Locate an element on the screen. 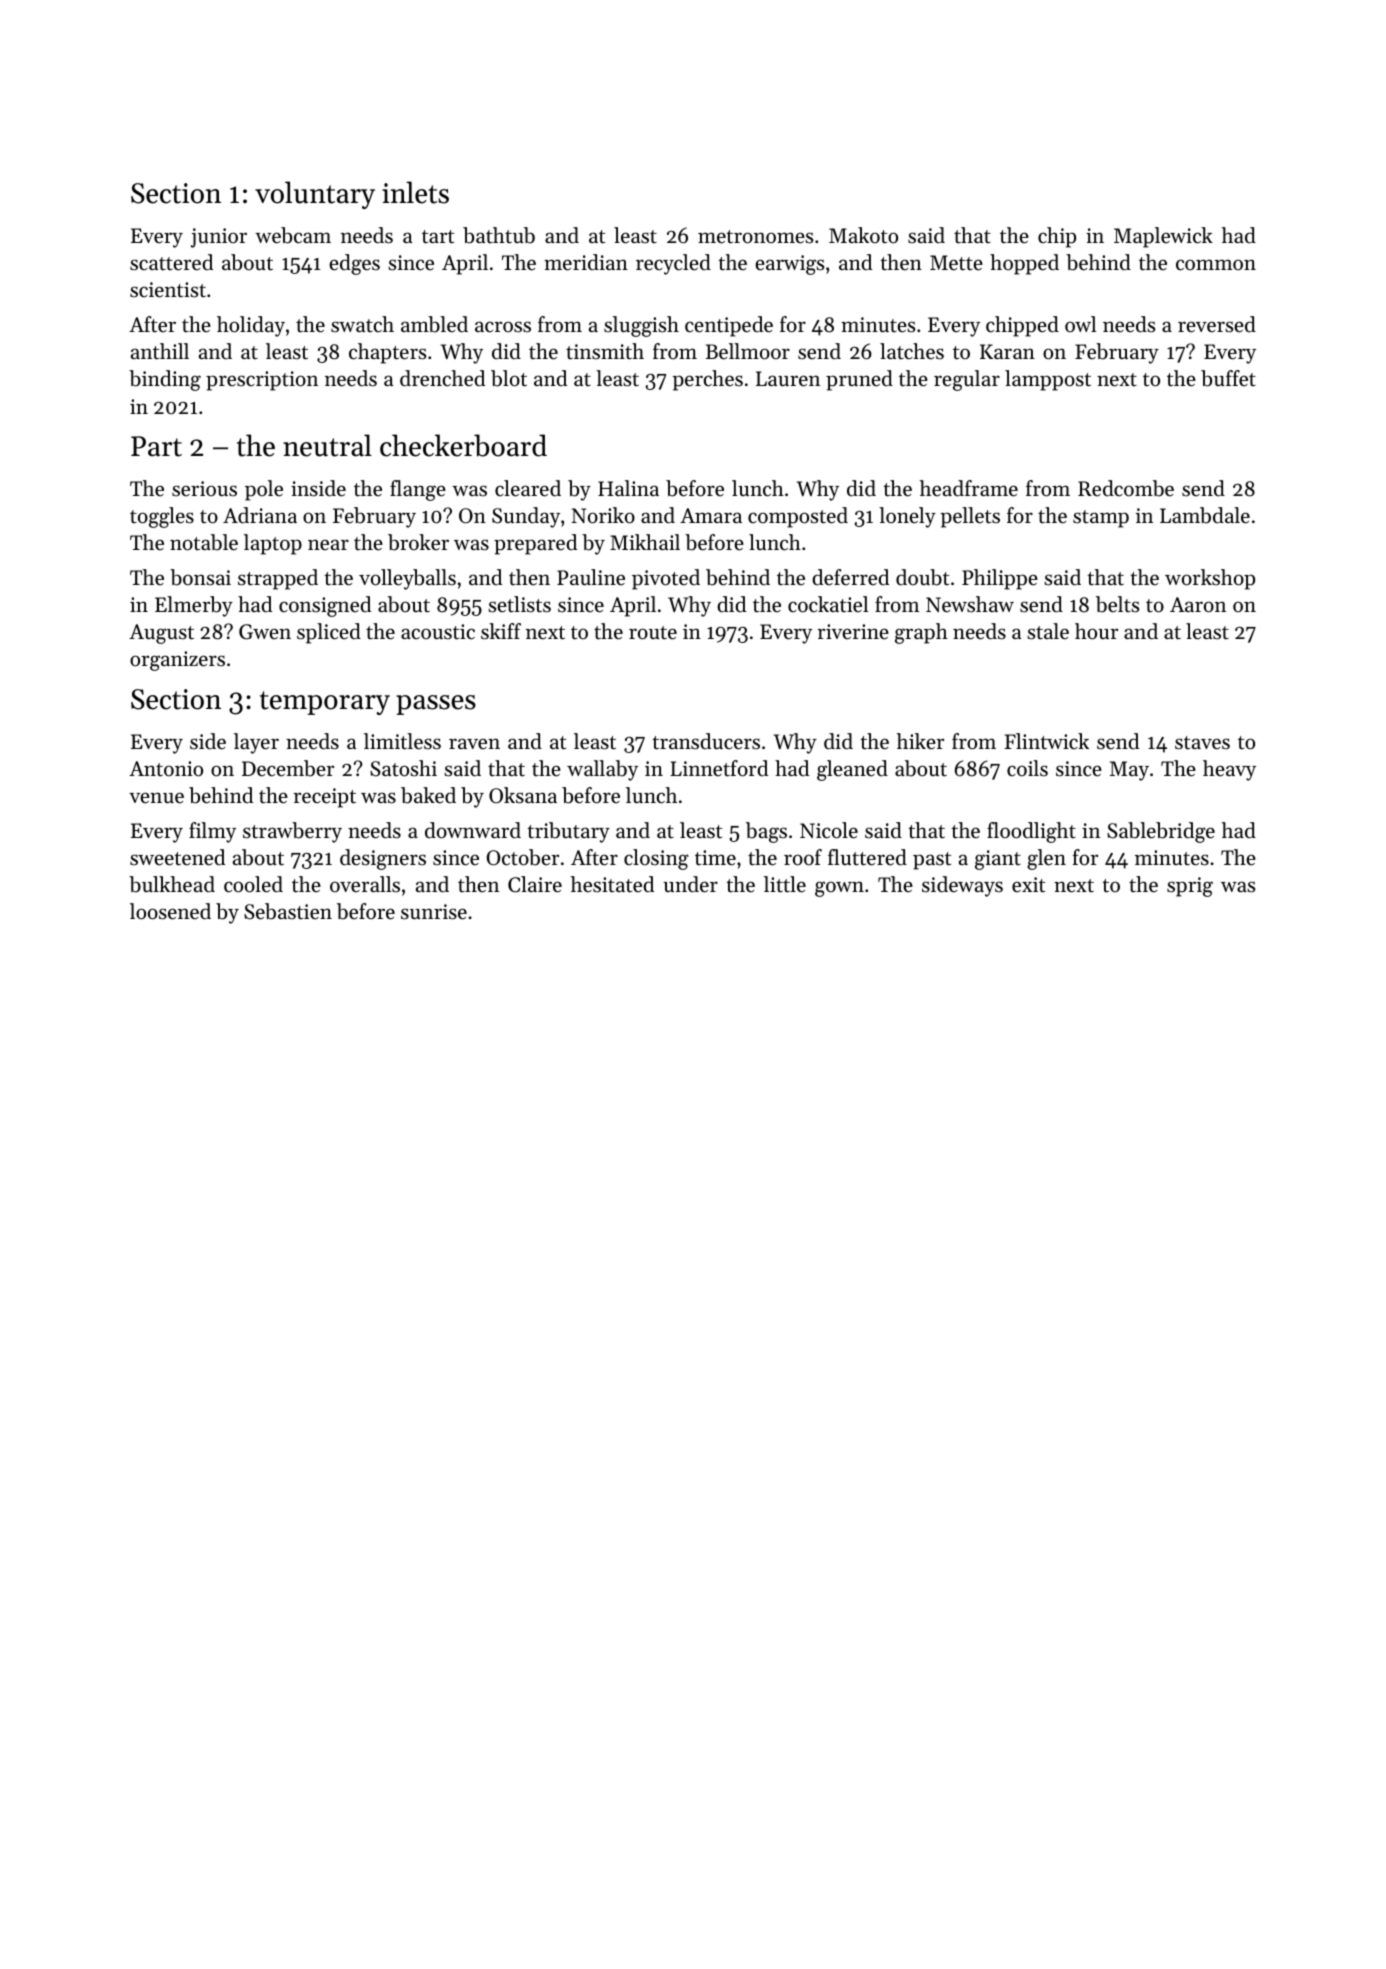  serious is located at coordinates (204, 489).
